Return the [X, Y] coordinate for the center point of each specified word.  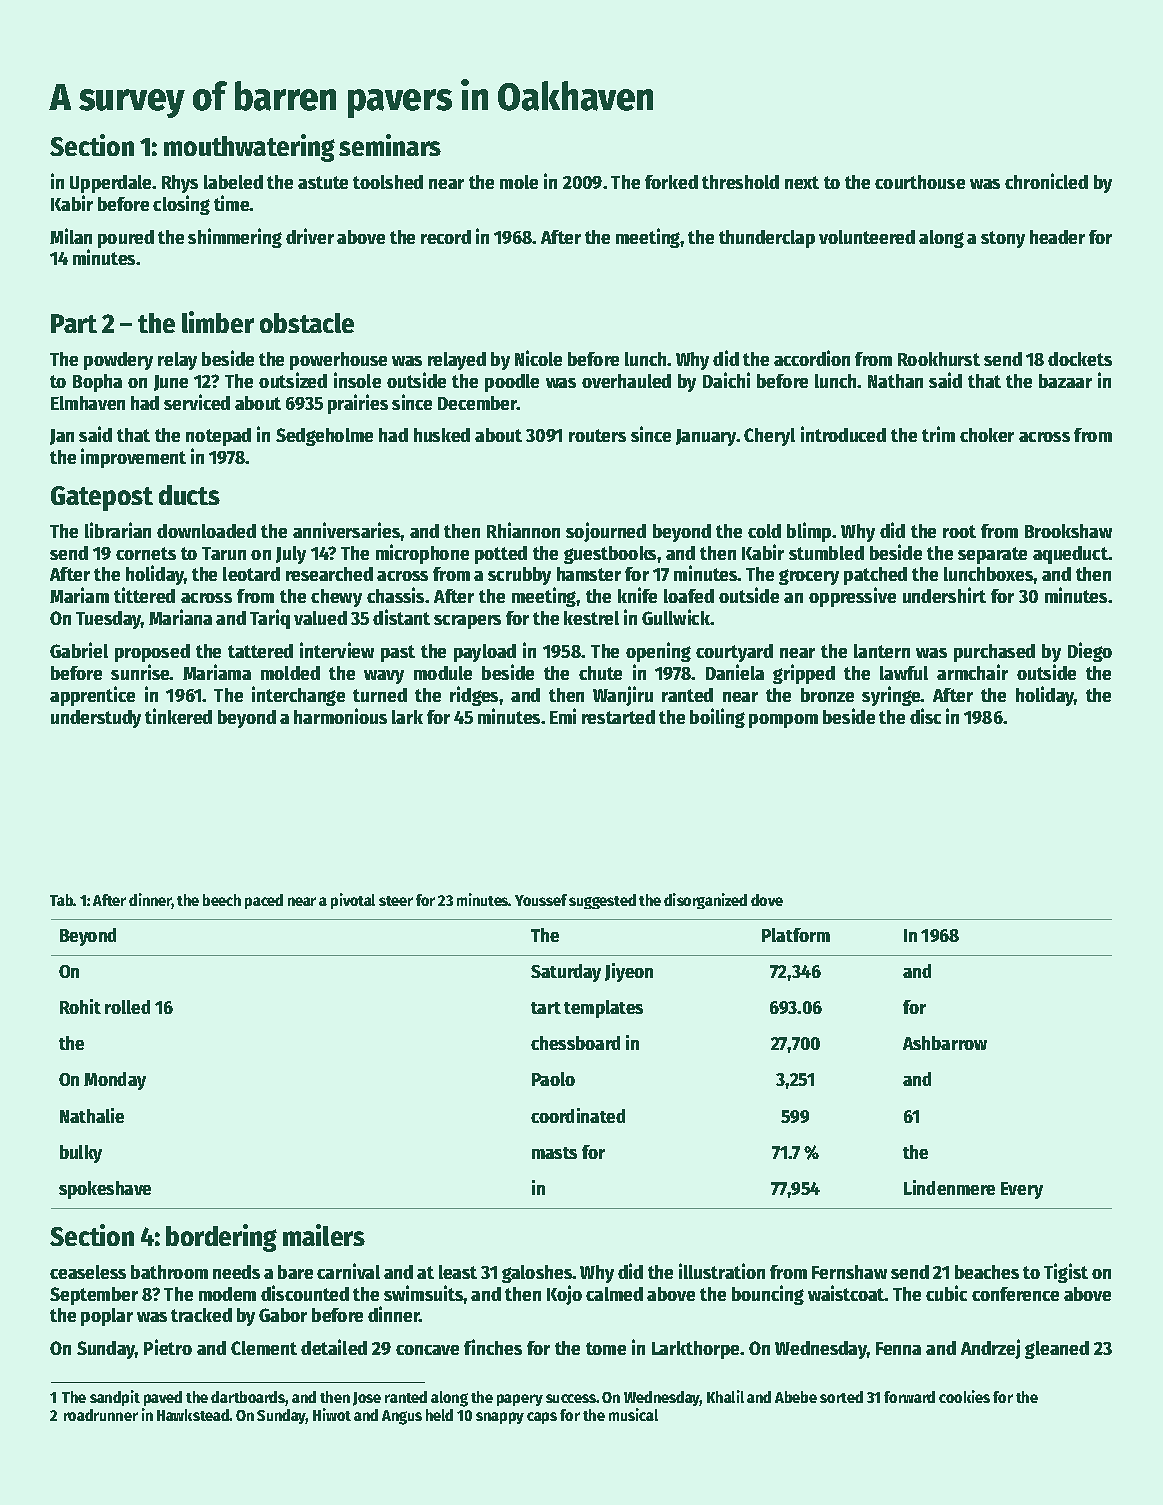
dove [767, 900]
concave [427, 1350]
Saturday [566, 973]
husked [442, 435]
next [802, 182]
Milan [71, 236]
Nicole [538, 358]
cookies [964, 1396]
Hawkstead [193, 1415]
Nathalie [92, 1115]
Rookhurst [939, 359]
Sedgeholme [324, 437]
